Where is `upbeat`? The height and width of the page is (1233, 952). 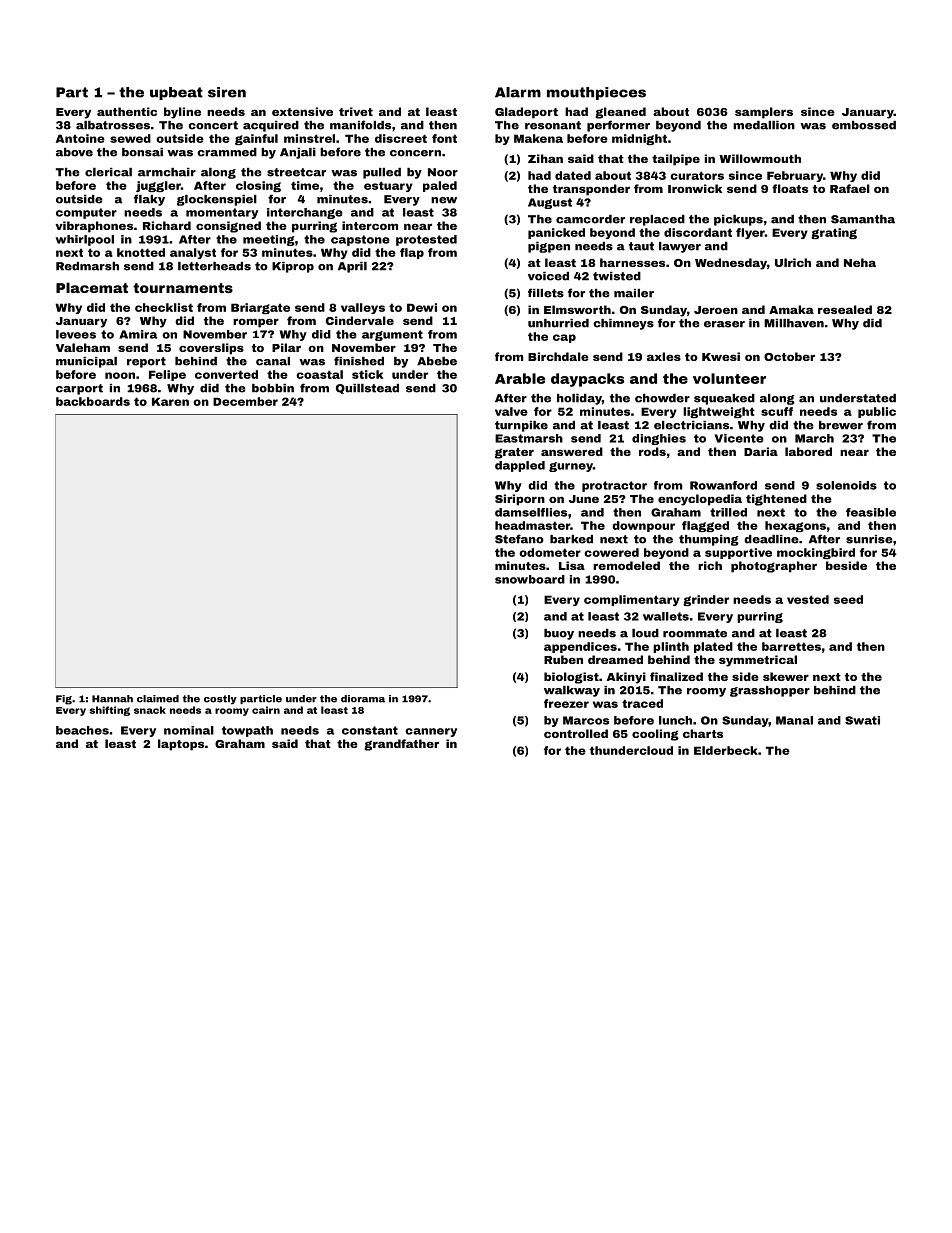 upbeat is located at coordinates (176, 93).
